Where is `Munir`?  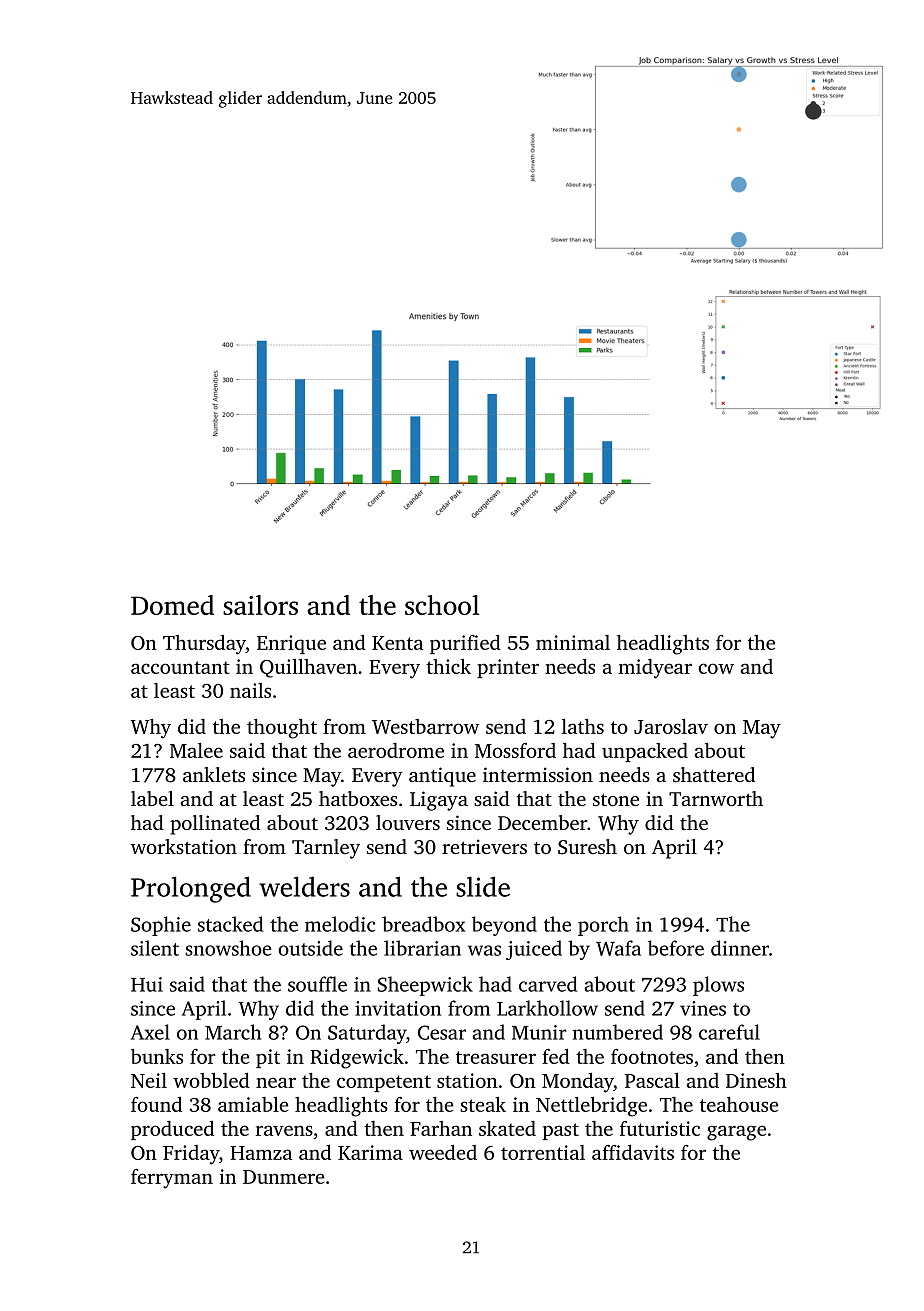 Munir is located at coordinates (539, 1032).
